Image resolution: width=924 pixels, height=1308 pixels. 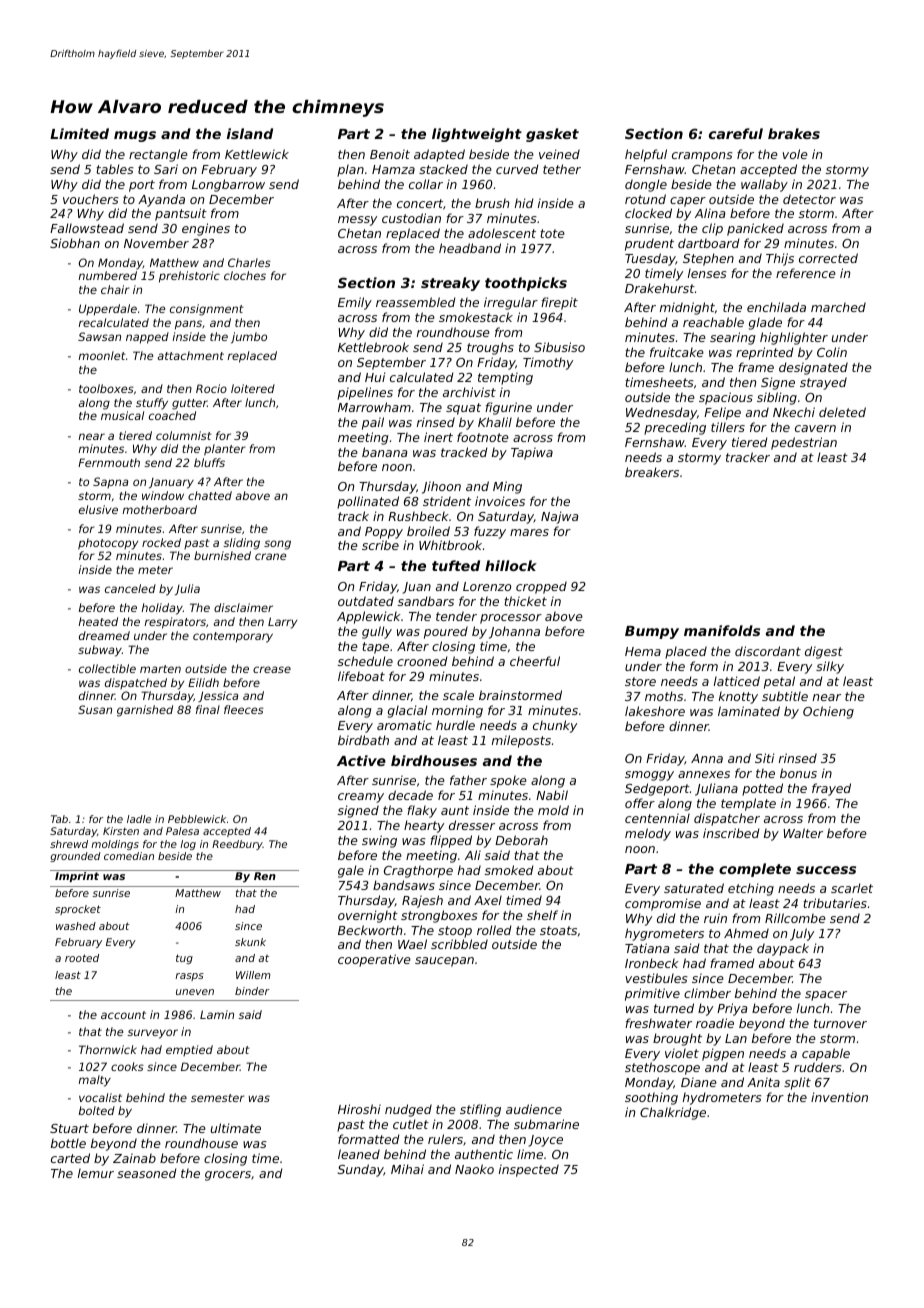 I want to click on reference, so click(x=806, y=273).
